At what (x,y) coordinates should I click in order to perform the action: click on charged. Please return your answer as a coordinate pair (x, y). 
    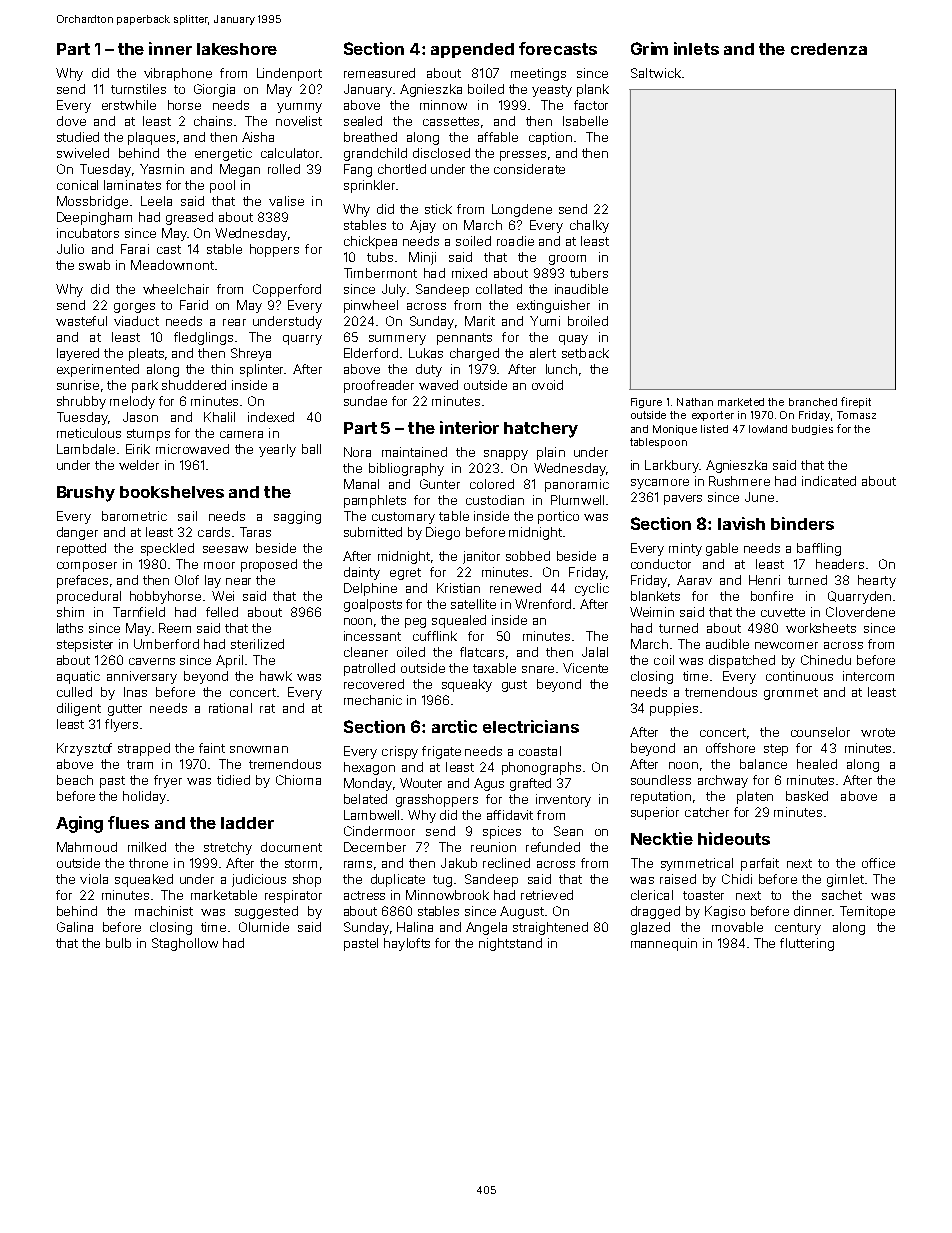
    Looking at the image, I should click on (474, 354).
